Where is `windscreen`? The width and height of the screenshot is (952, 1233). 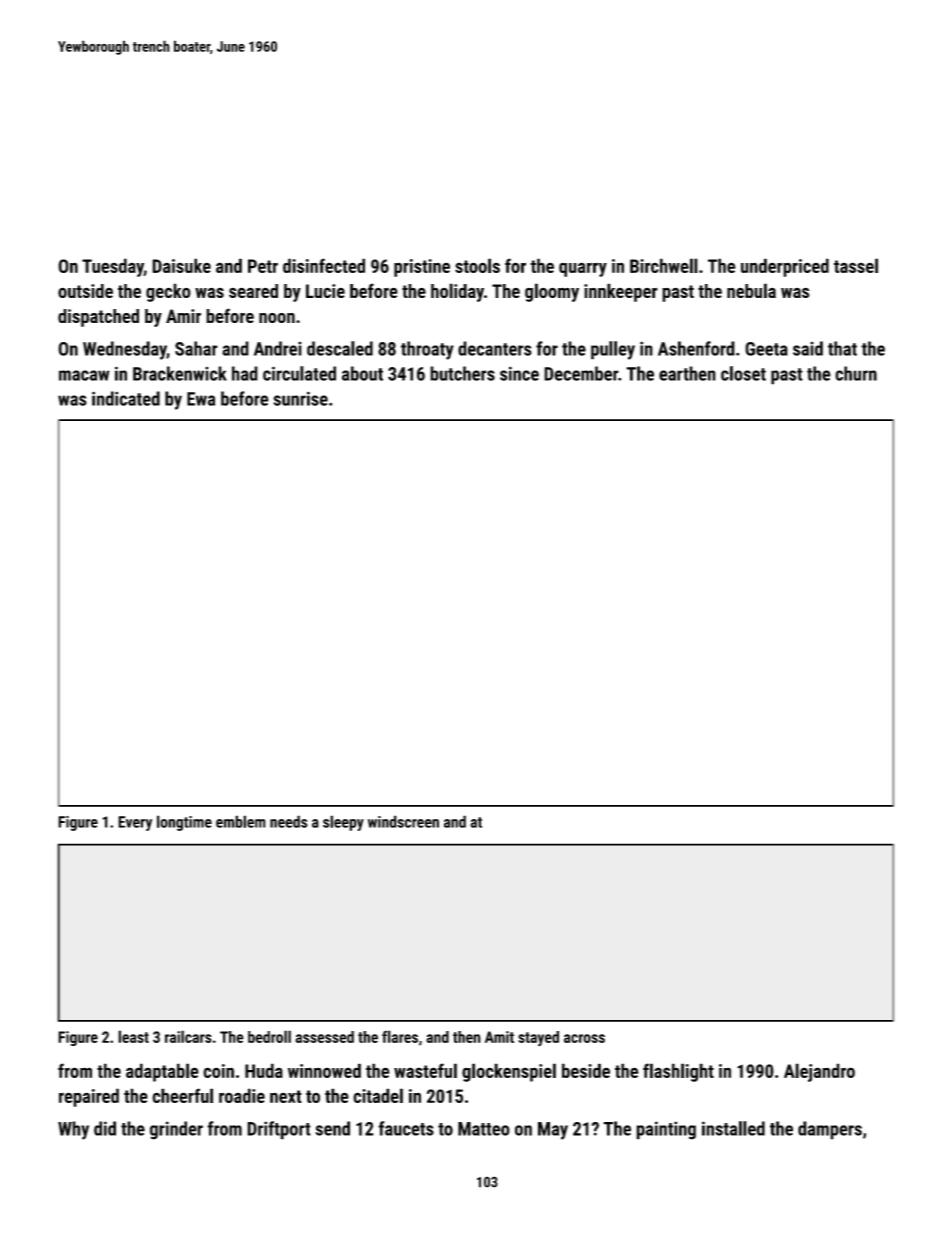 windscreen is located at coordinates (403, 821).
